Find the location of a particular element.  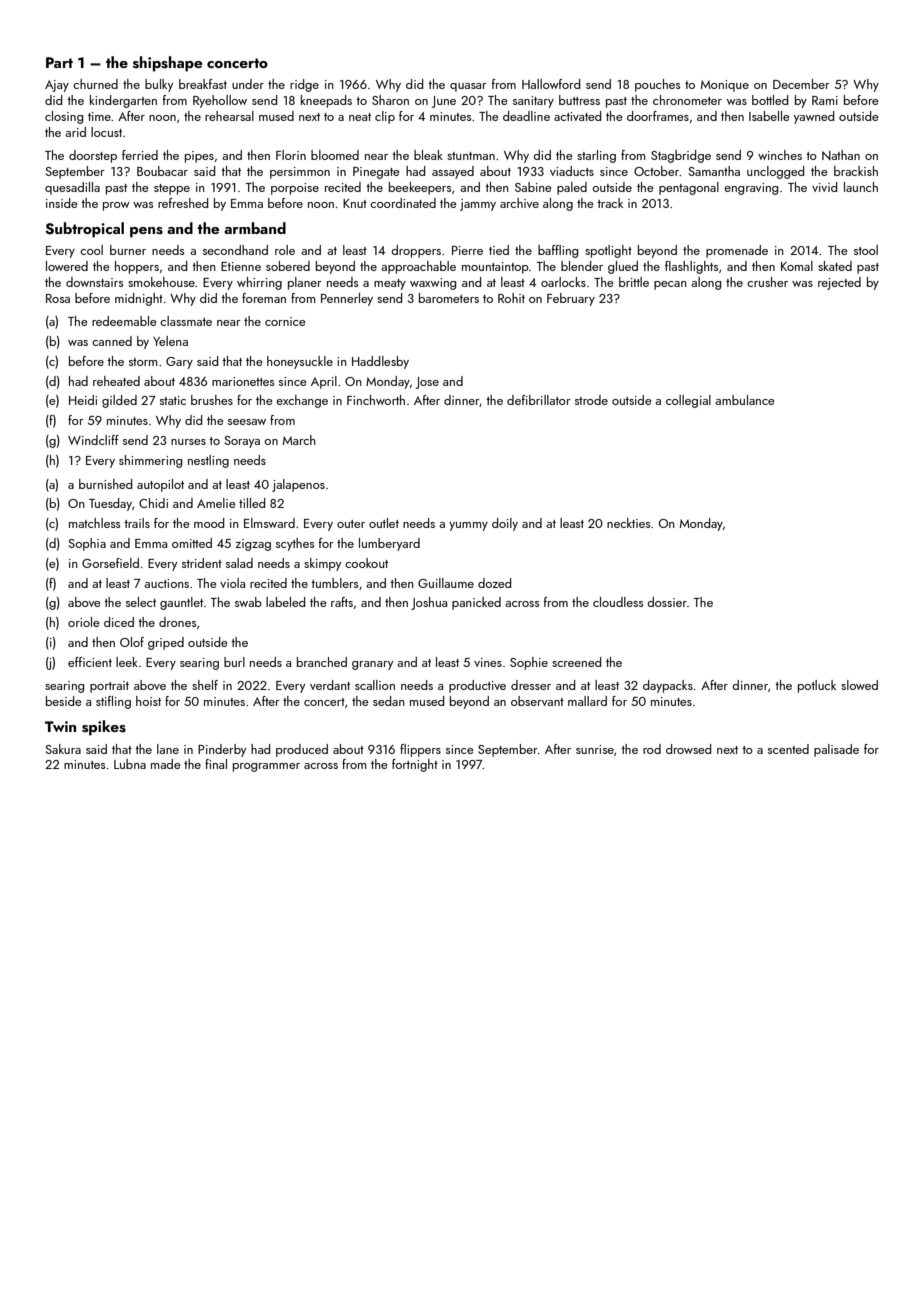

December is located at coordinates (801, 84).
